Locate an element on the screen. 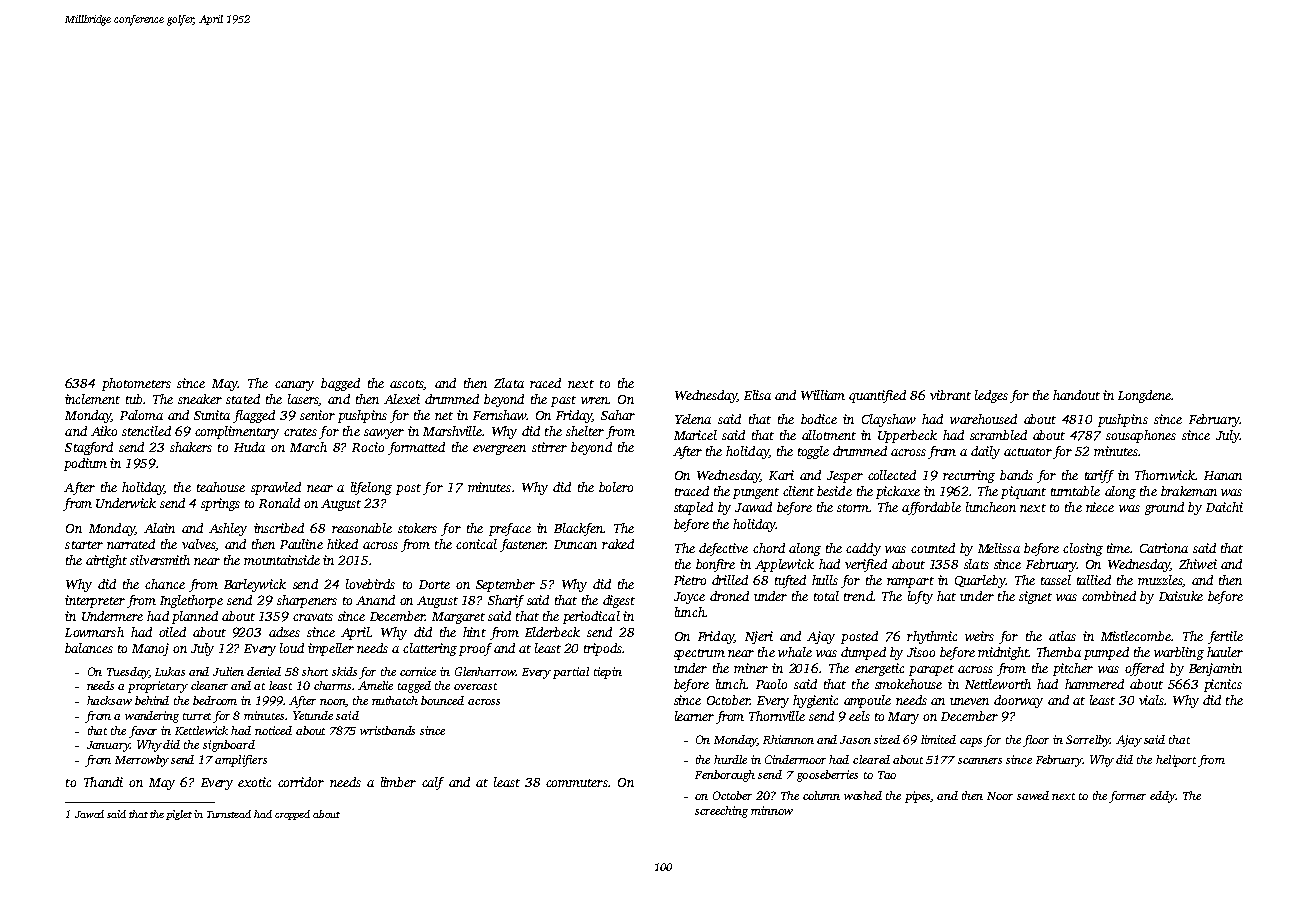 Image resolution: width=1308 pixels, height=924 pixels. Elisa is located at coordinates (757, 395).
